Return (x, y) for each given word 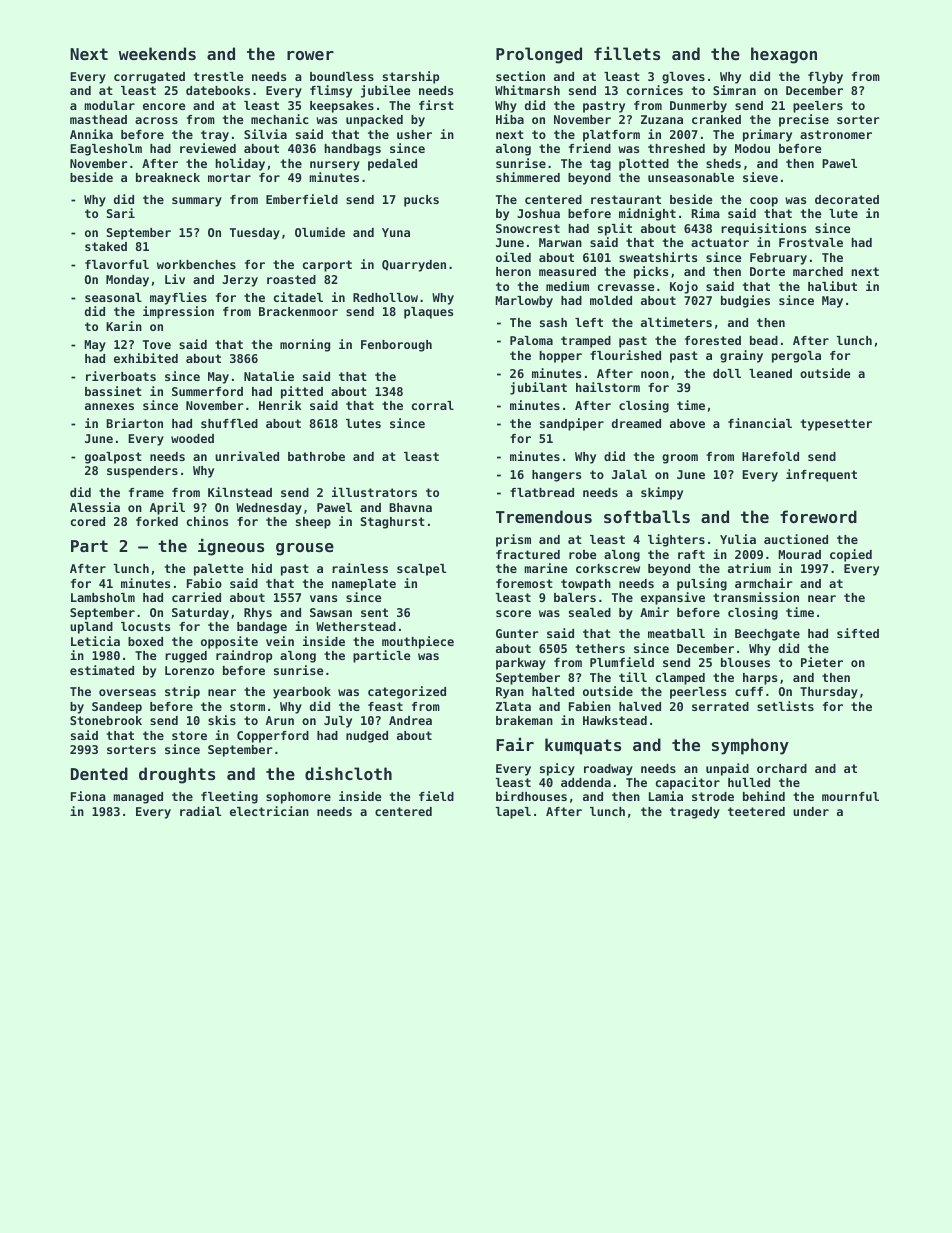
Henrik (280, 405)
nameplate (364, 585)
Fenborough (396, 346)
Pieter (822, 662)
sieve (760, 177)
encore (164, 106)
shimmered (528, 177)
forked (157, 521)
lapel (513, 813)
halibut (832, 286)
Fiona (88, 796)
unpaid (727, 769)
